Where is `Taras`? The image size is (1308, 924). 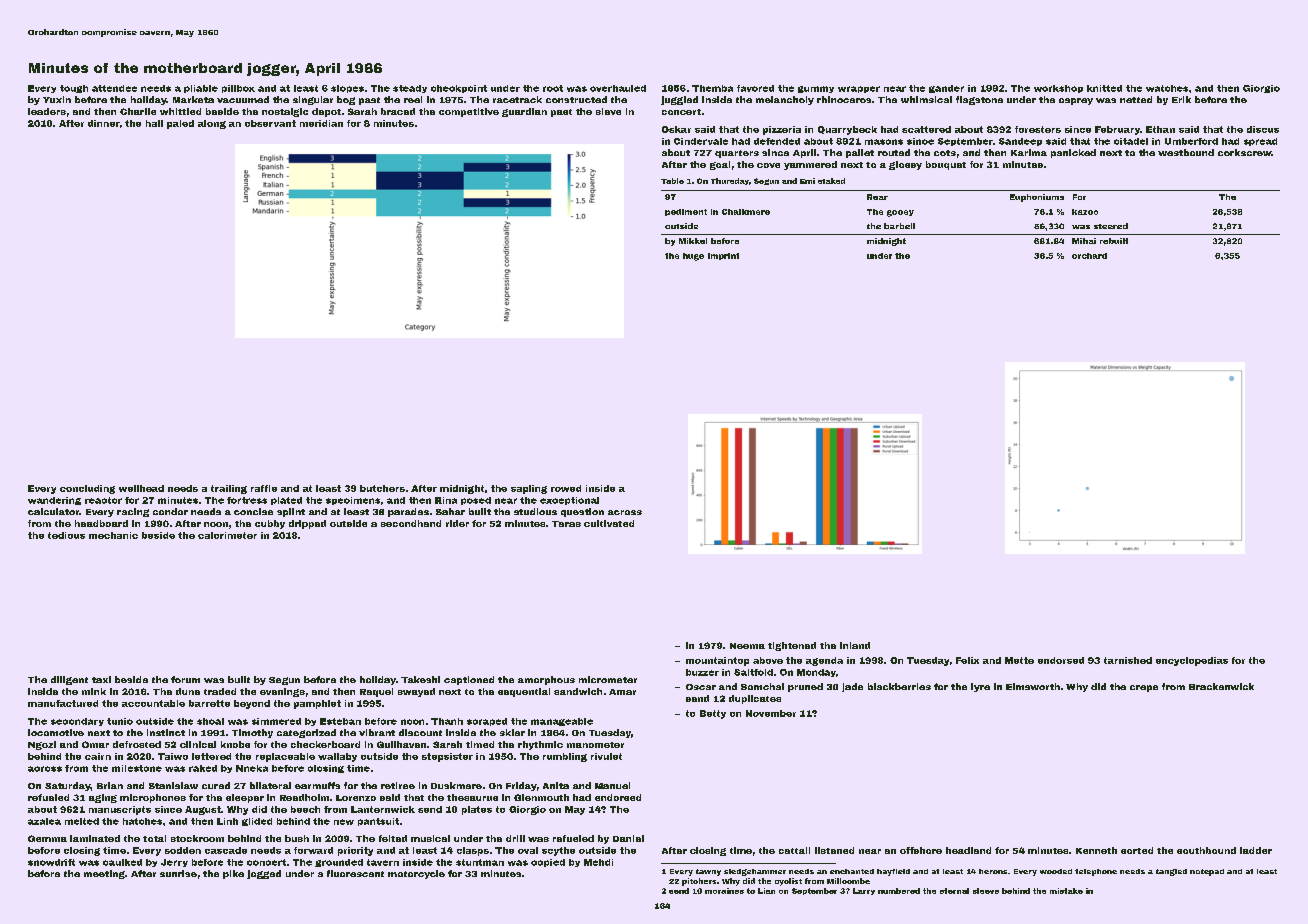
Taras is located at coordinates (566, 524).
